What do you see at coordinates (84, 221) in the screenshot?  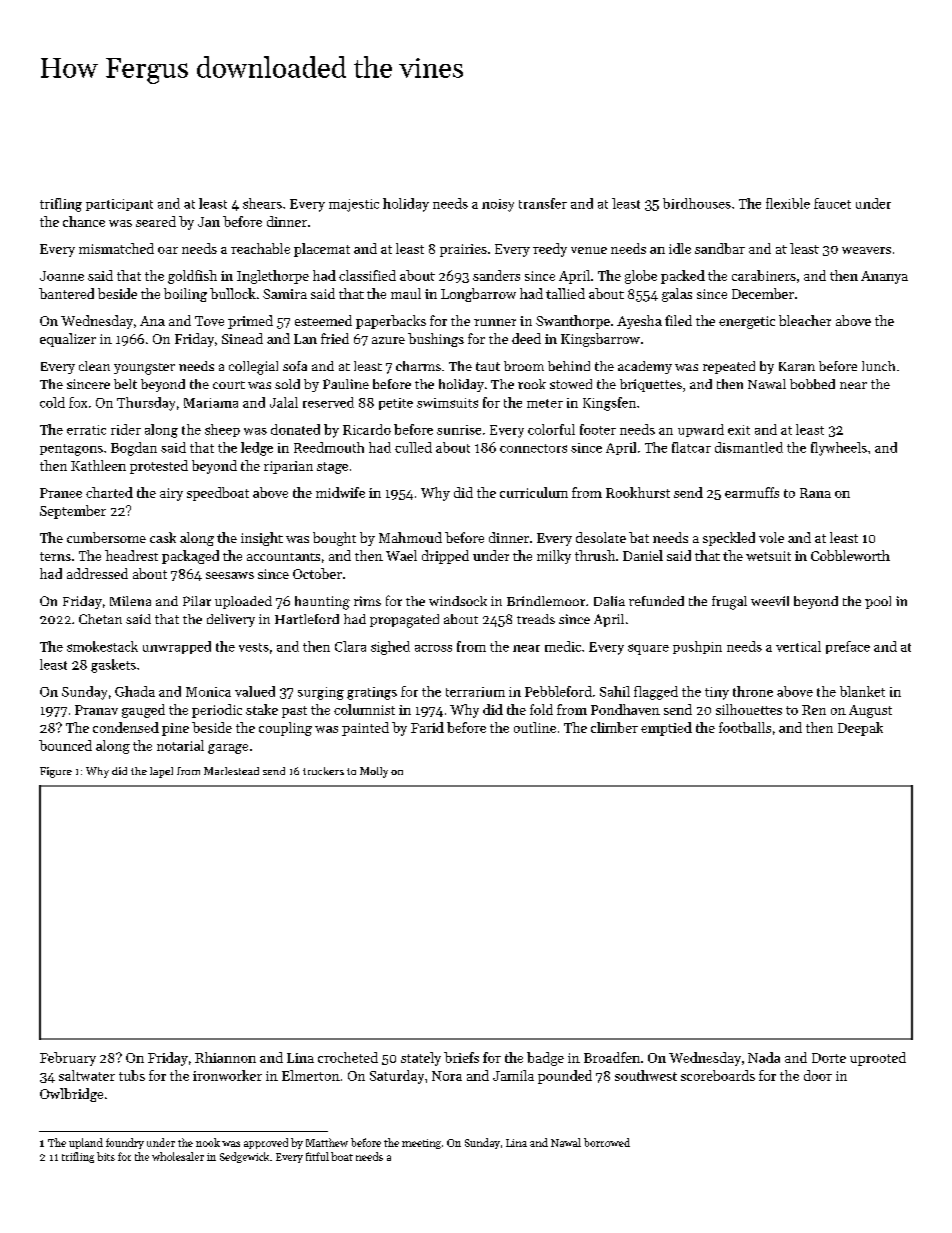 I see `chance` at bounding box center [84, 221].
